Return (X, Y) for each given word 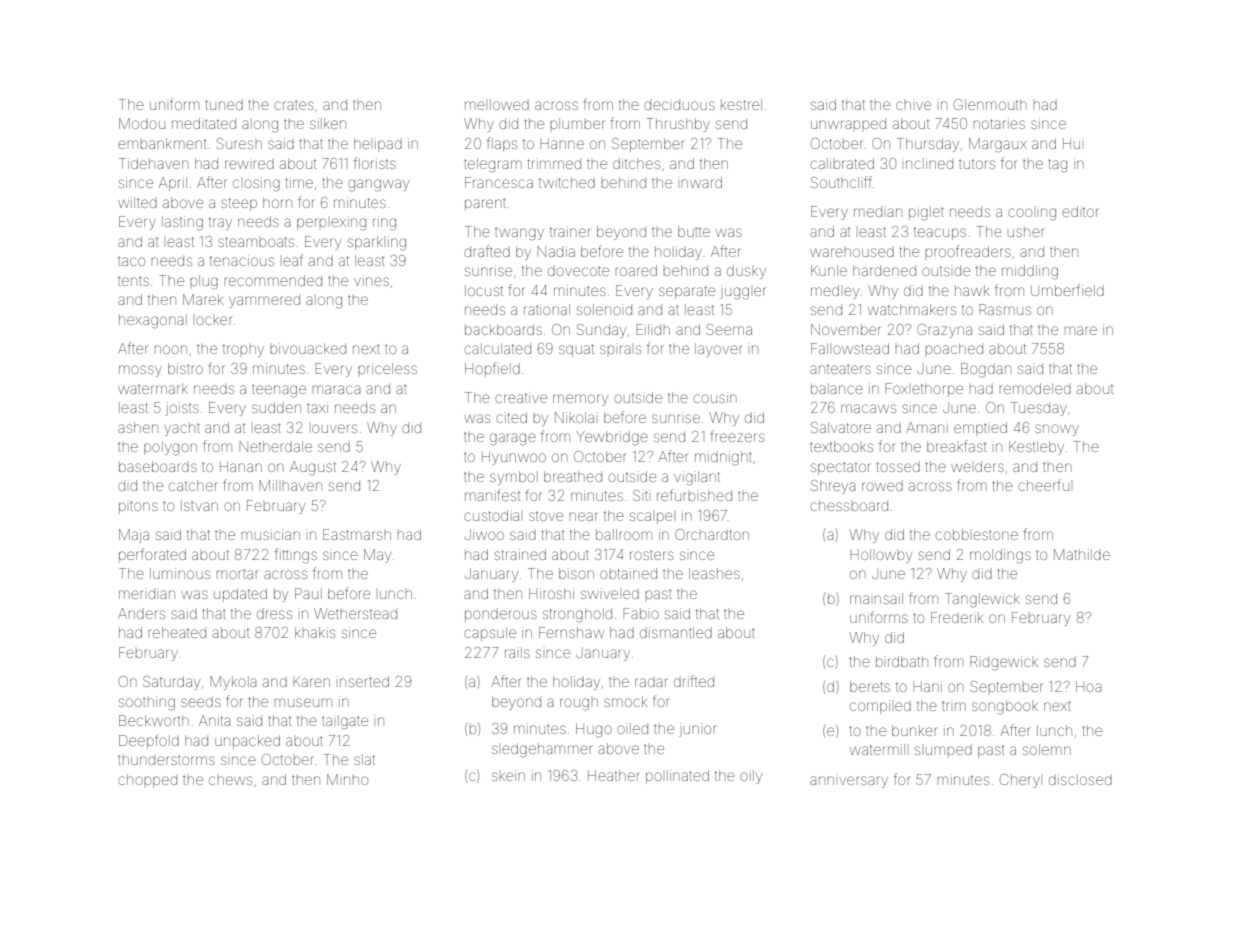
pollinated (677, 777)
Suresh (239, 143)
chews (230, 780)
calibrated (842, 163)
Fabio (641, 613)
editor (1080, 211)
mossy (140, 371)
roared (636, 270)
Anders (141, 613)
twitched (567, 182)
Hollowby (881, 556)
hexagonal (153, 321)
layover (719, 350)
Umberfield (1067, 290)
